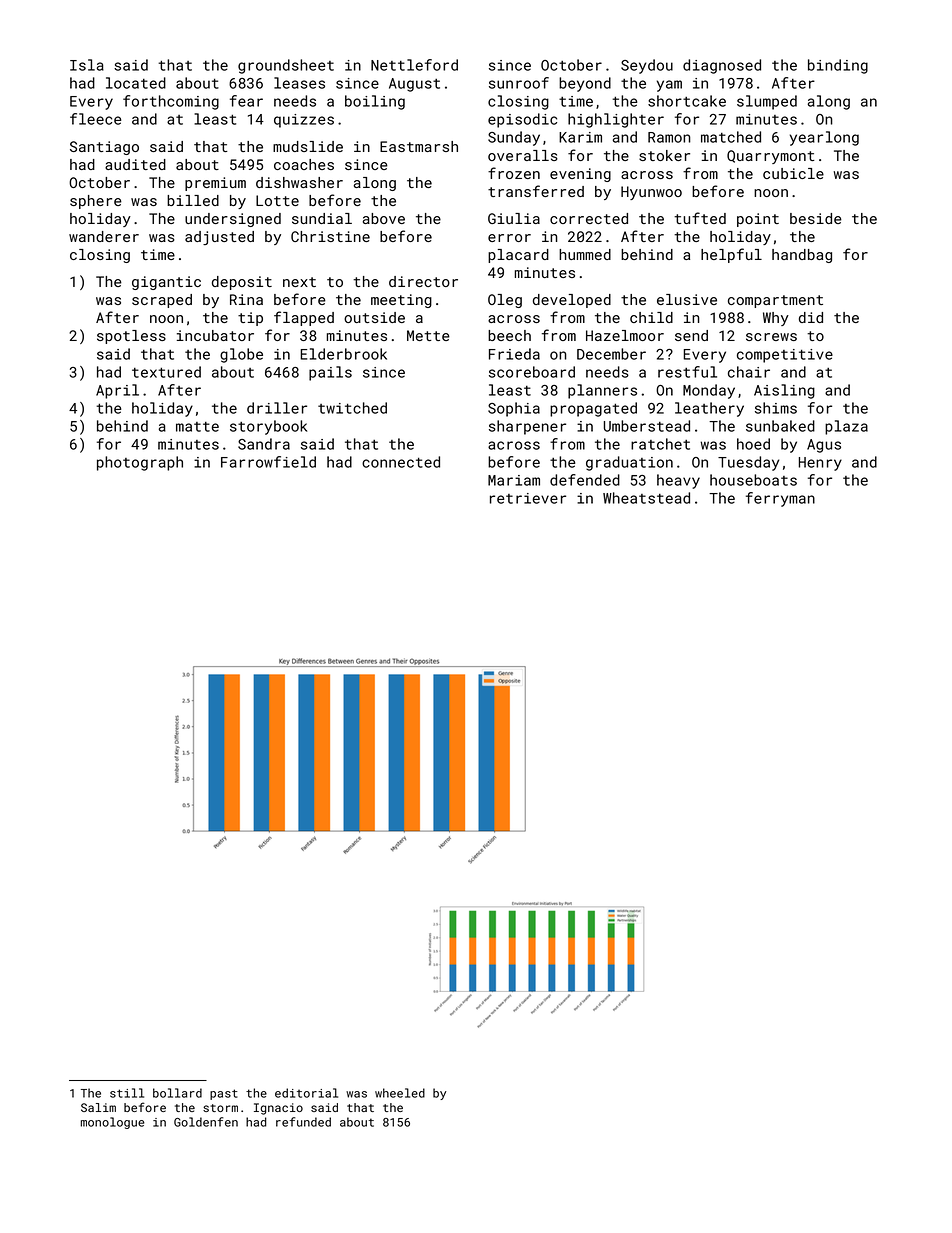 Image resolution: width=952 pixels, height=1233 pixels. I want to click on did, so click(811, 317).
